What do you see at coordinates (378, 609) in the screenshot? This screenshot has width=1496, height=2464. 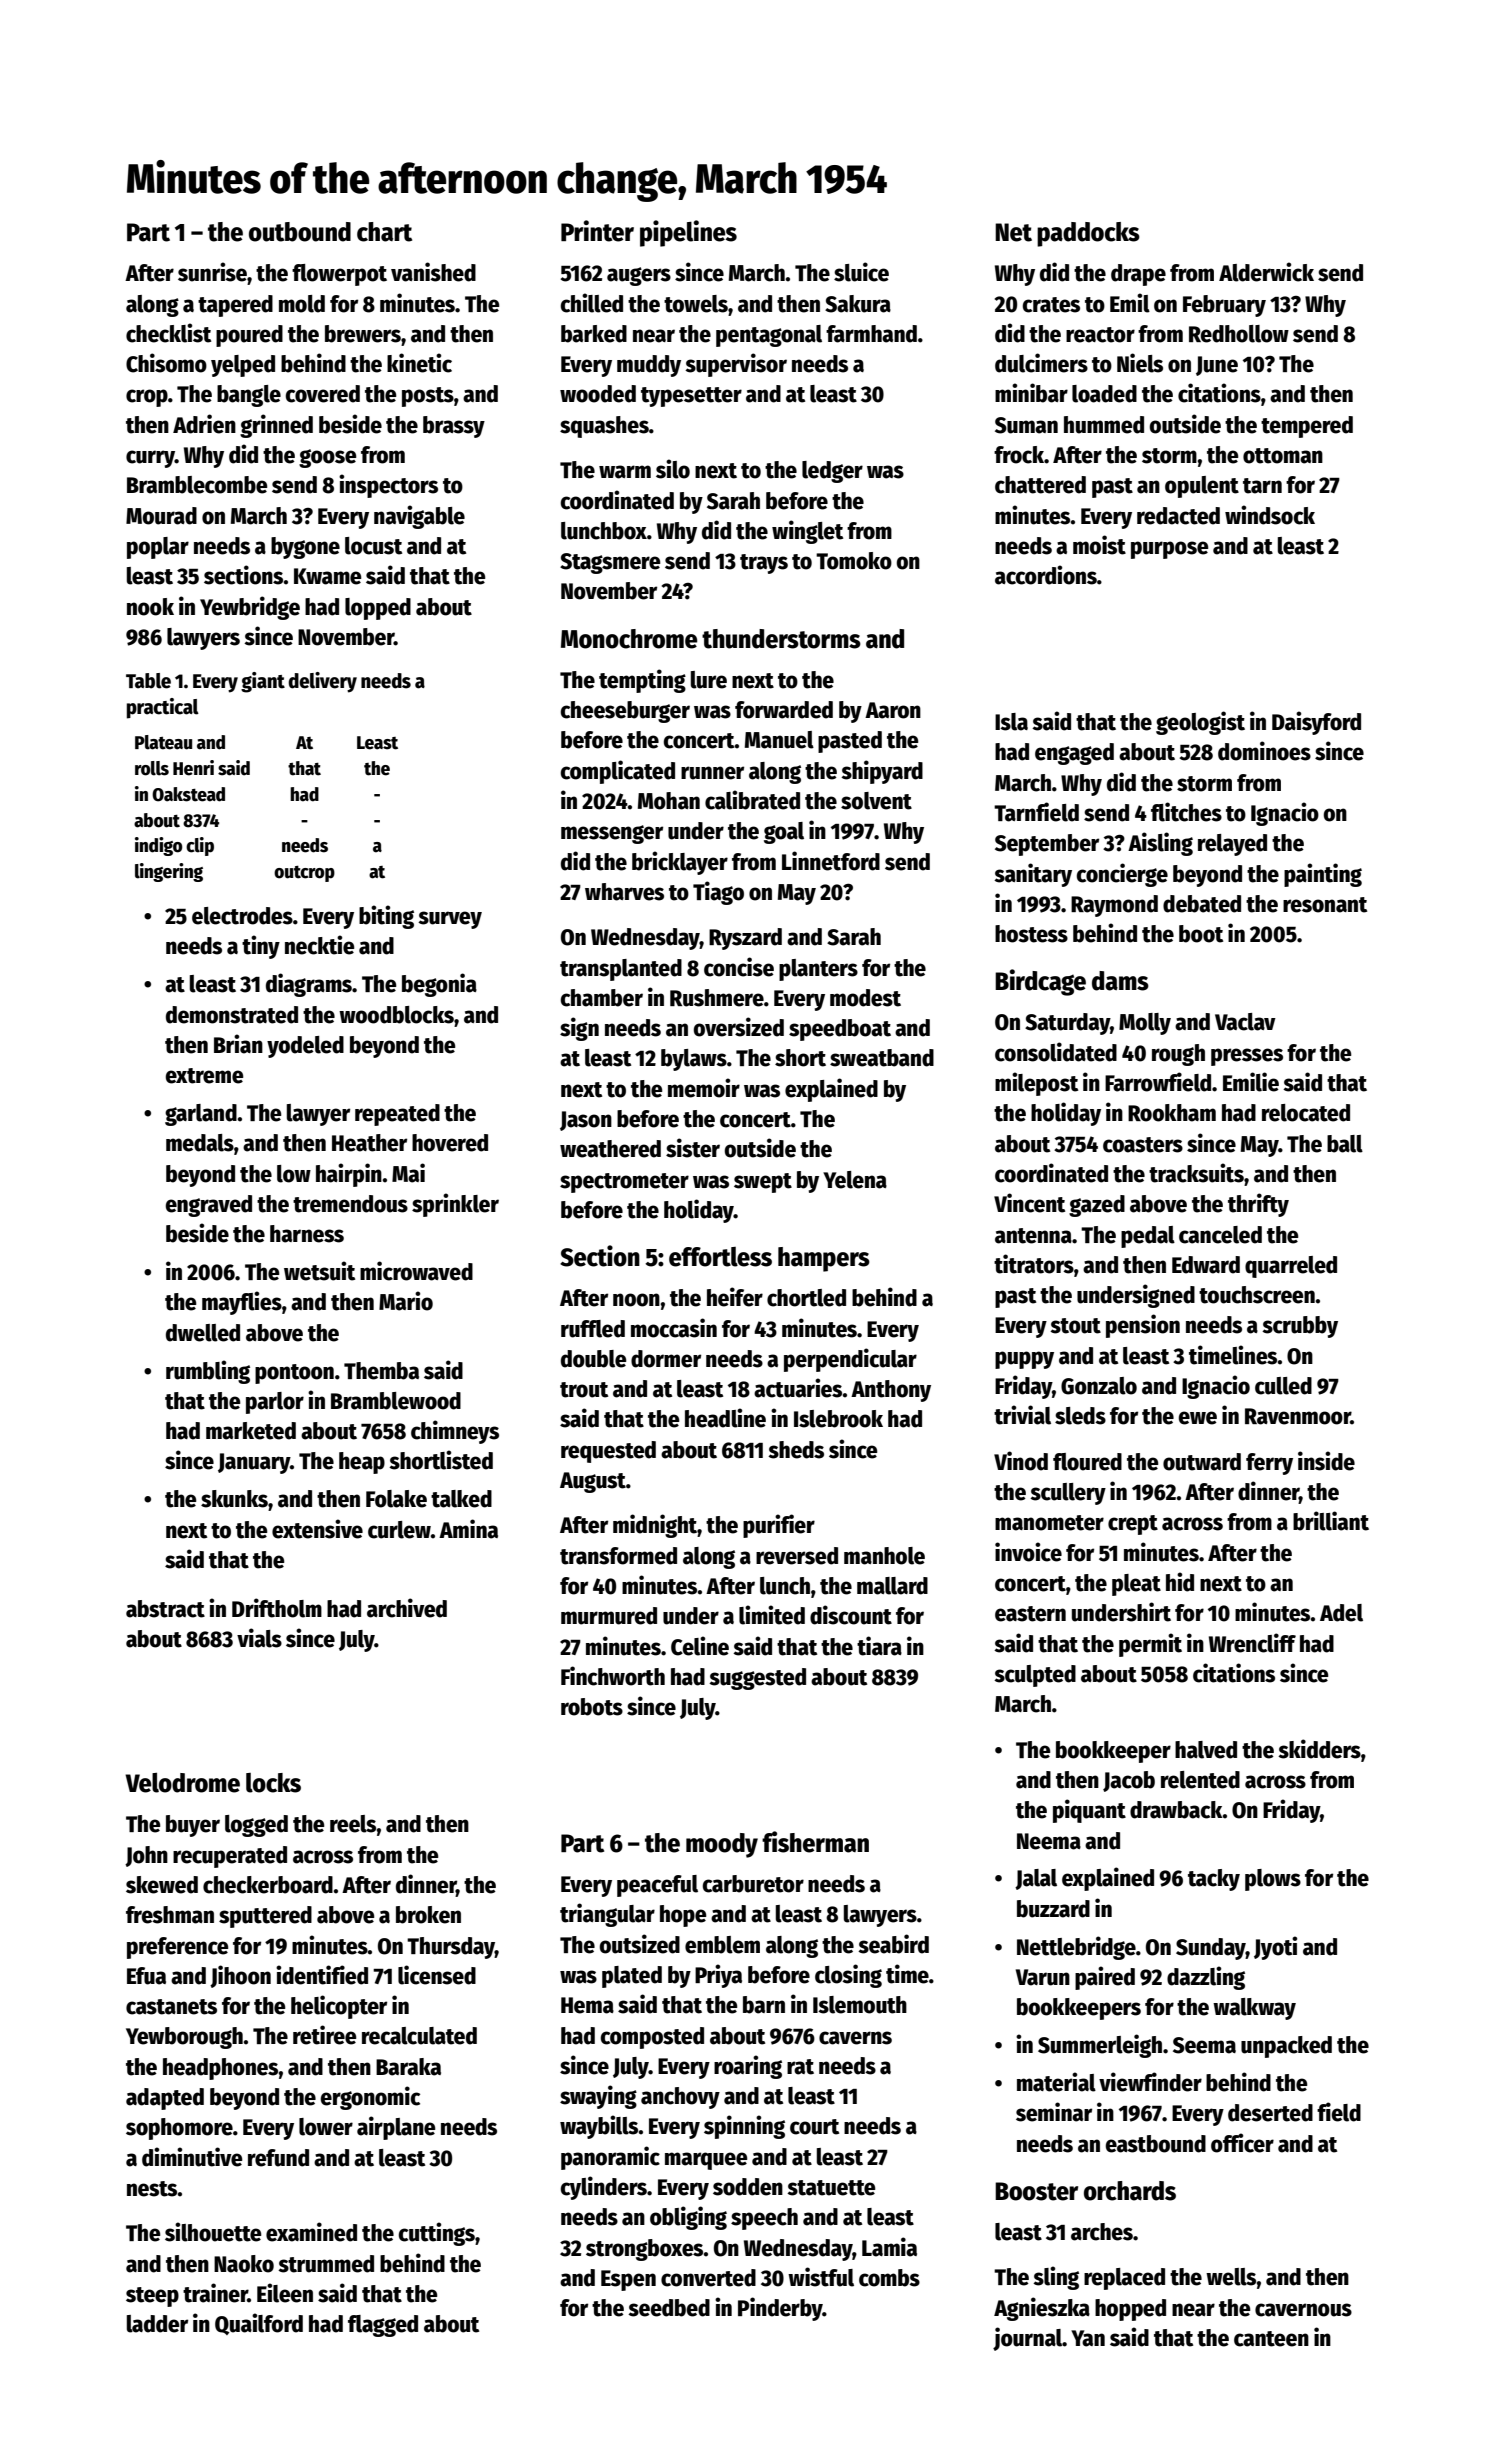 I see `lopped` at bounding box center [378, 609].
